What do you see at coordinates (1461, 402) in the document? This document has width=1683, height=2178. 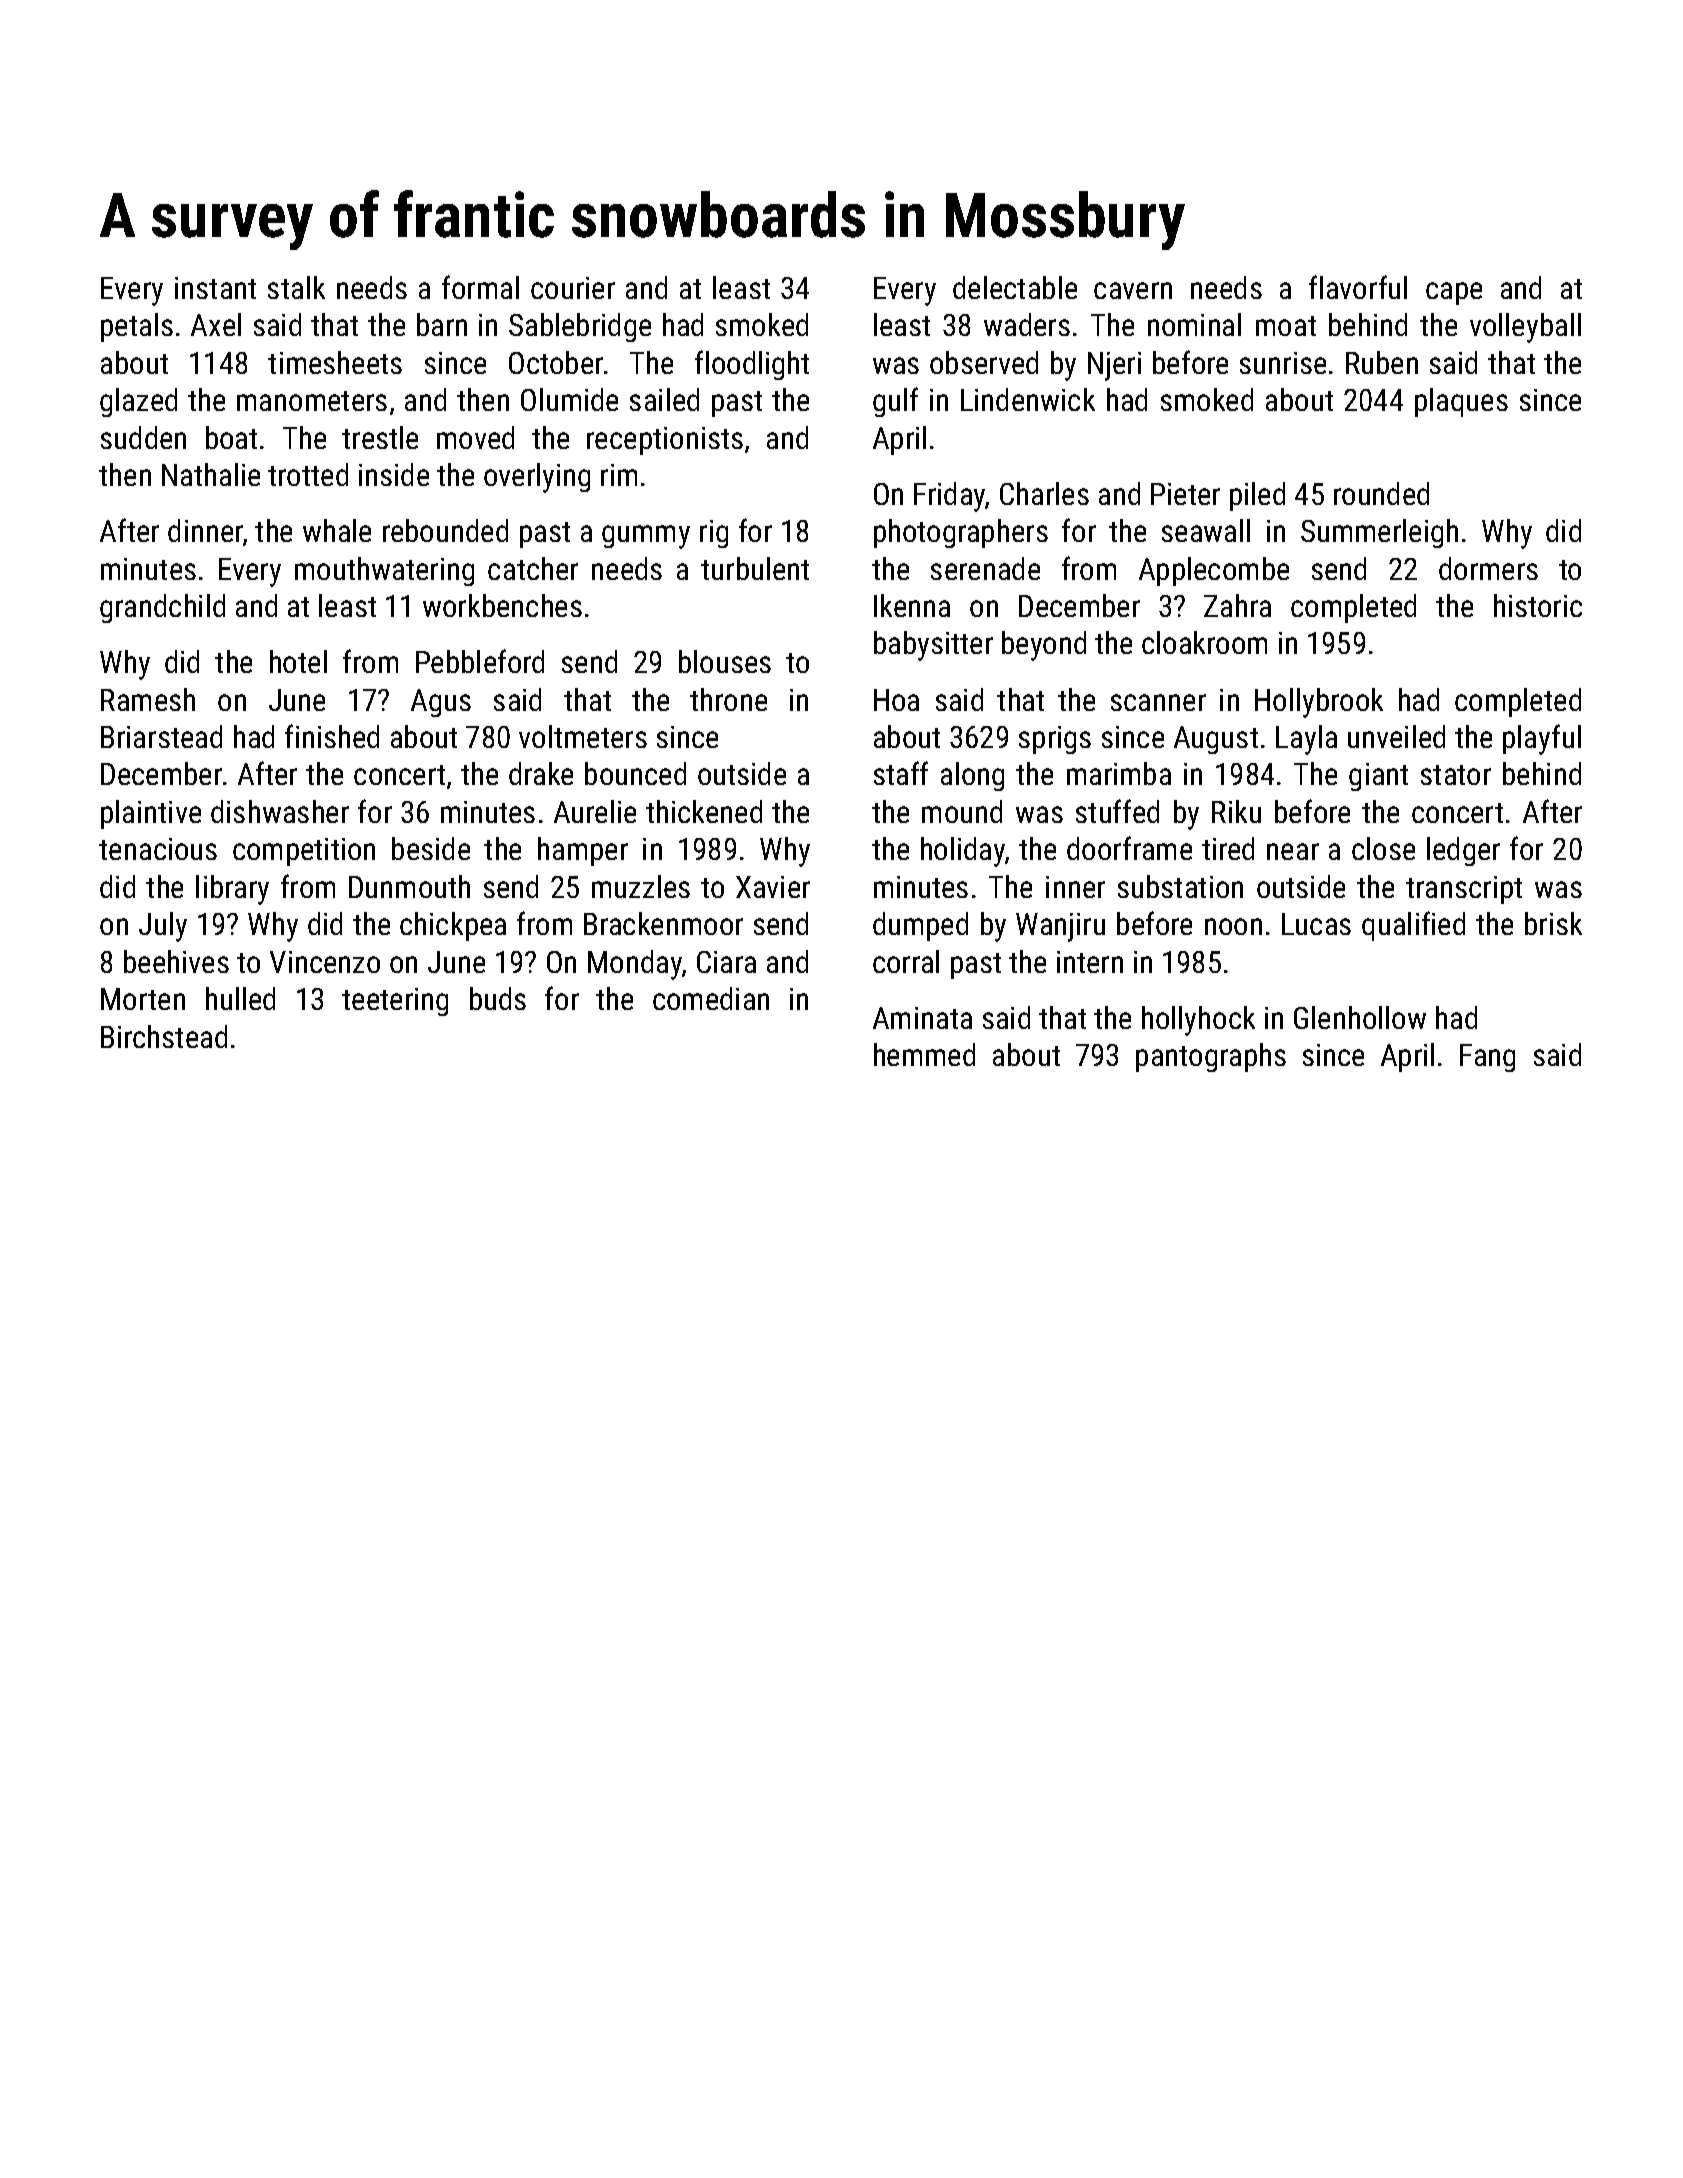 I see `plaques` at bounding box center [1461, 402].
